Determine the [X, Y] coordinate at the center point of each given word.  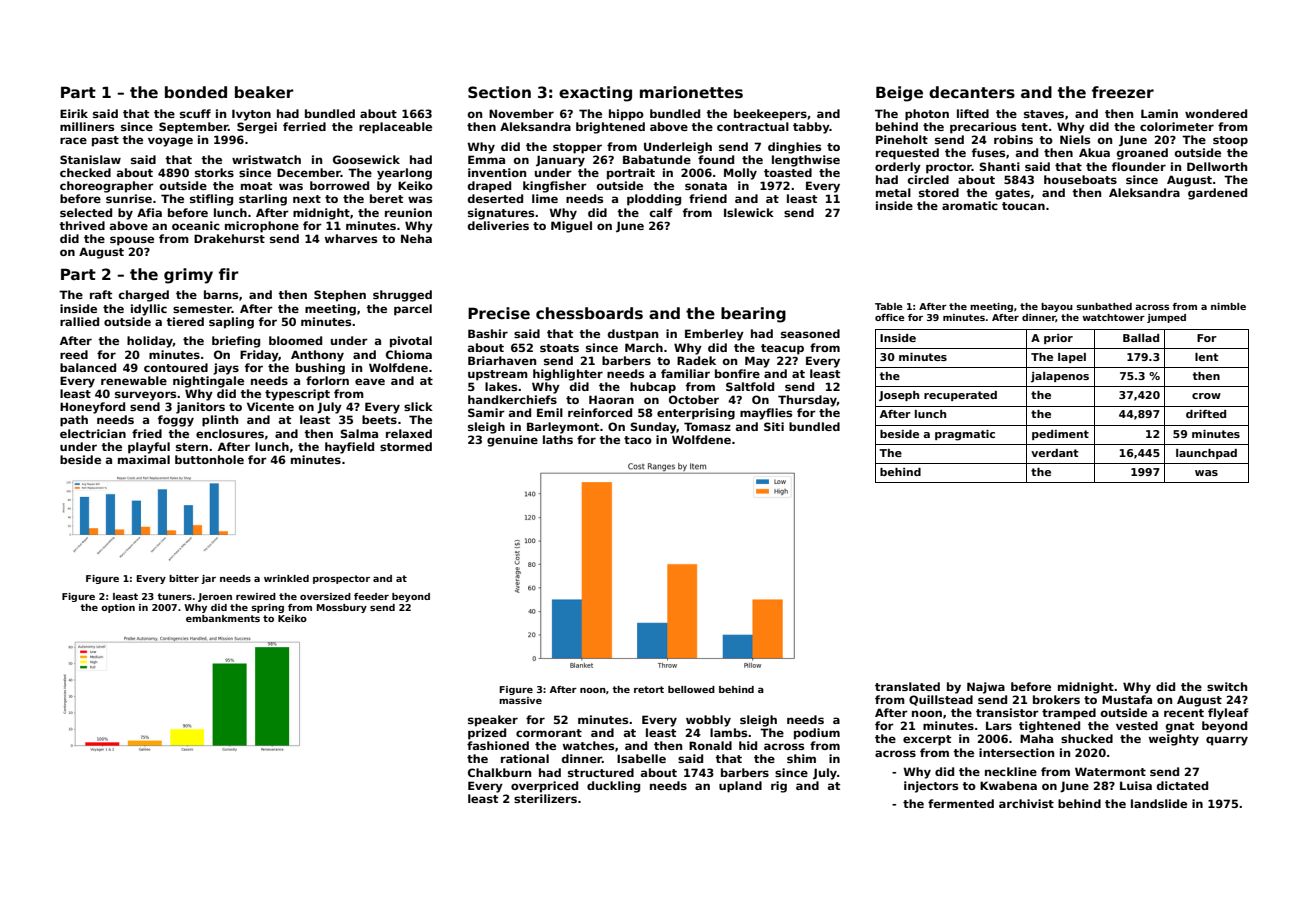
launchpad [1206, 454]
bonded [196, 92]
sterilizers [545, 798]
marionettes [691, 92]
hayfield [349, 448]
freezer [1123, 92]
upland [740, 787]
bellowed [691, 689]
